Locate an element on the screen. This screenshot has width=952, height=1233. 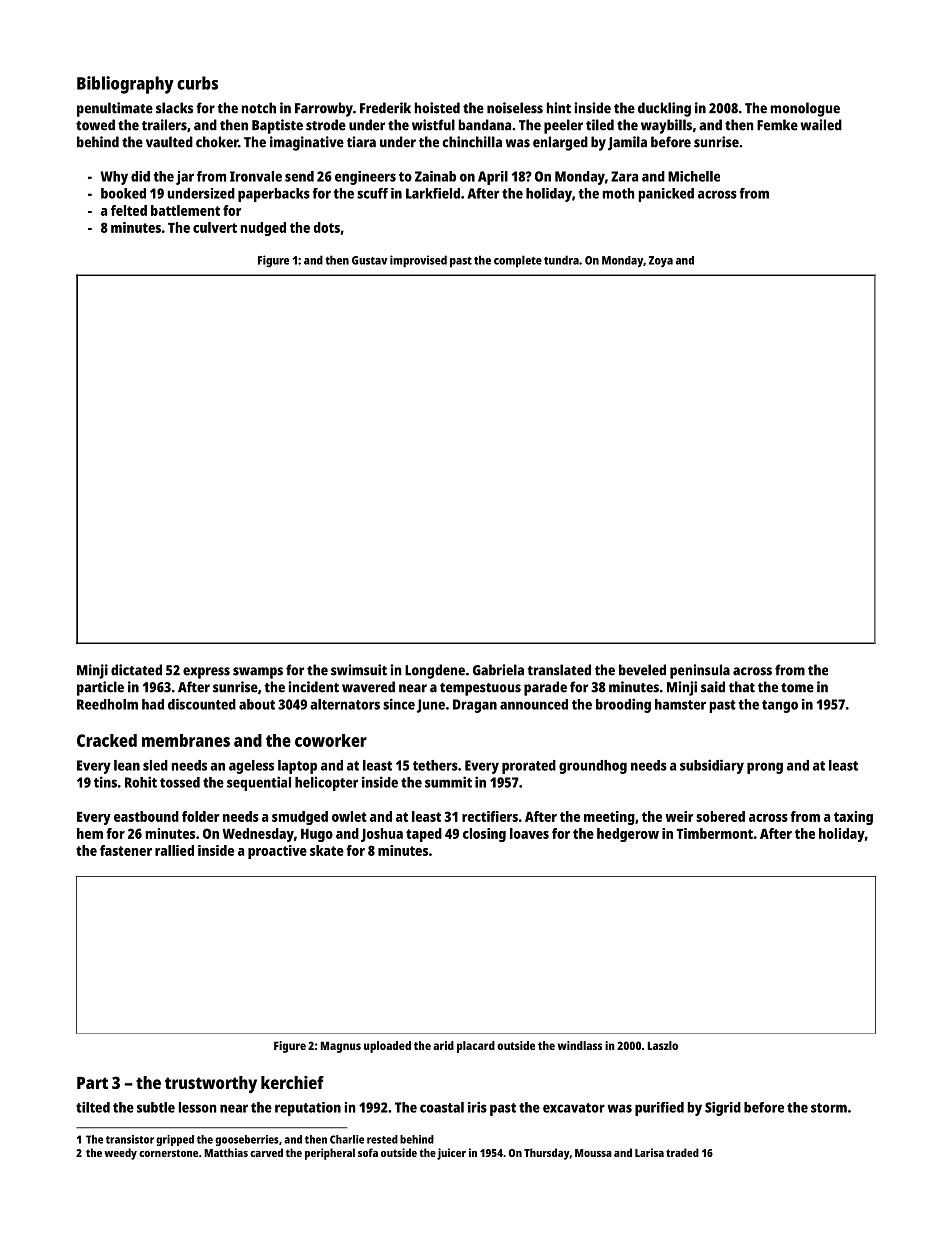
arid is located at coordinates (443, 1045).
